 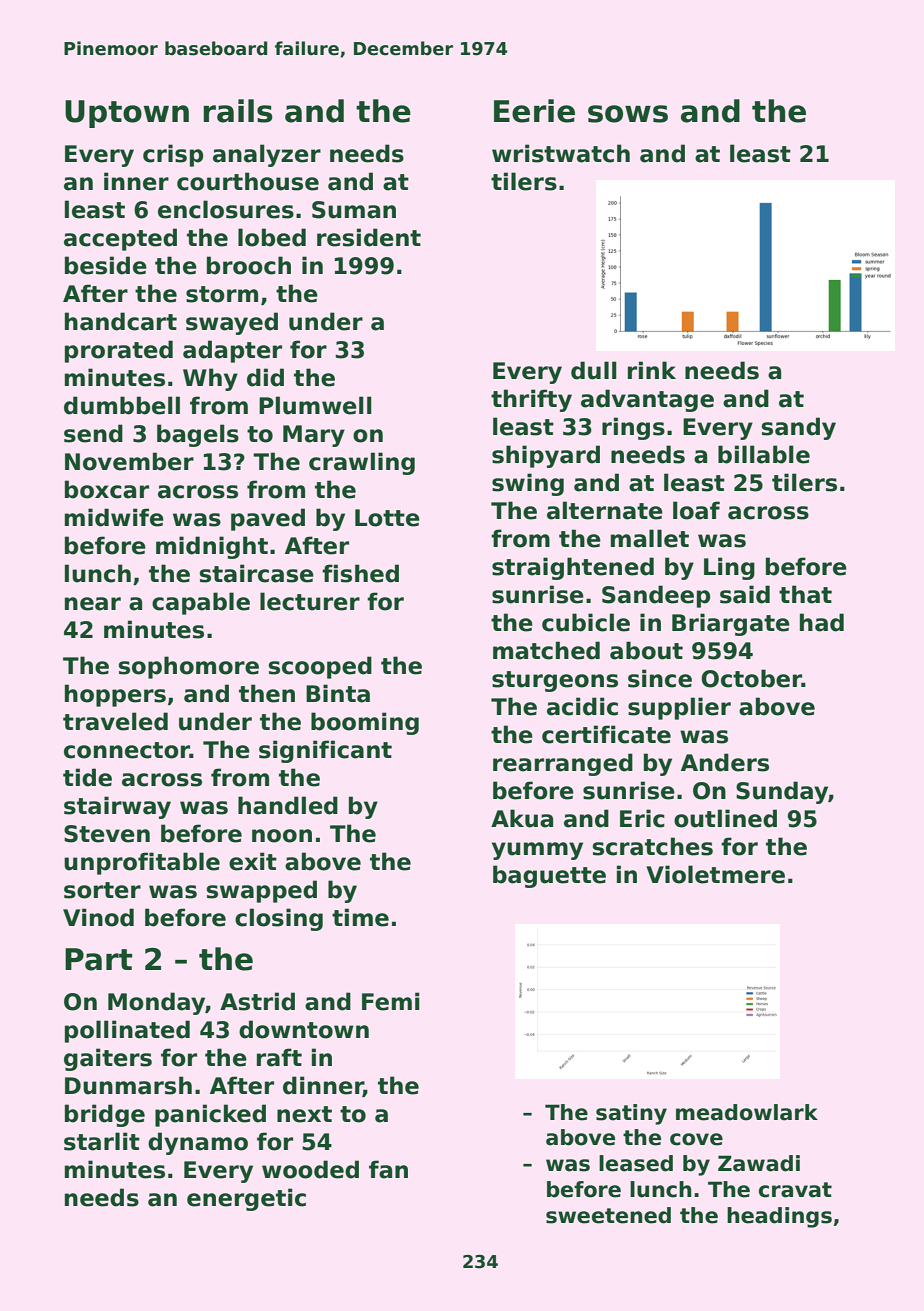 I want to click on accepted, so click(x=120, y=239).
